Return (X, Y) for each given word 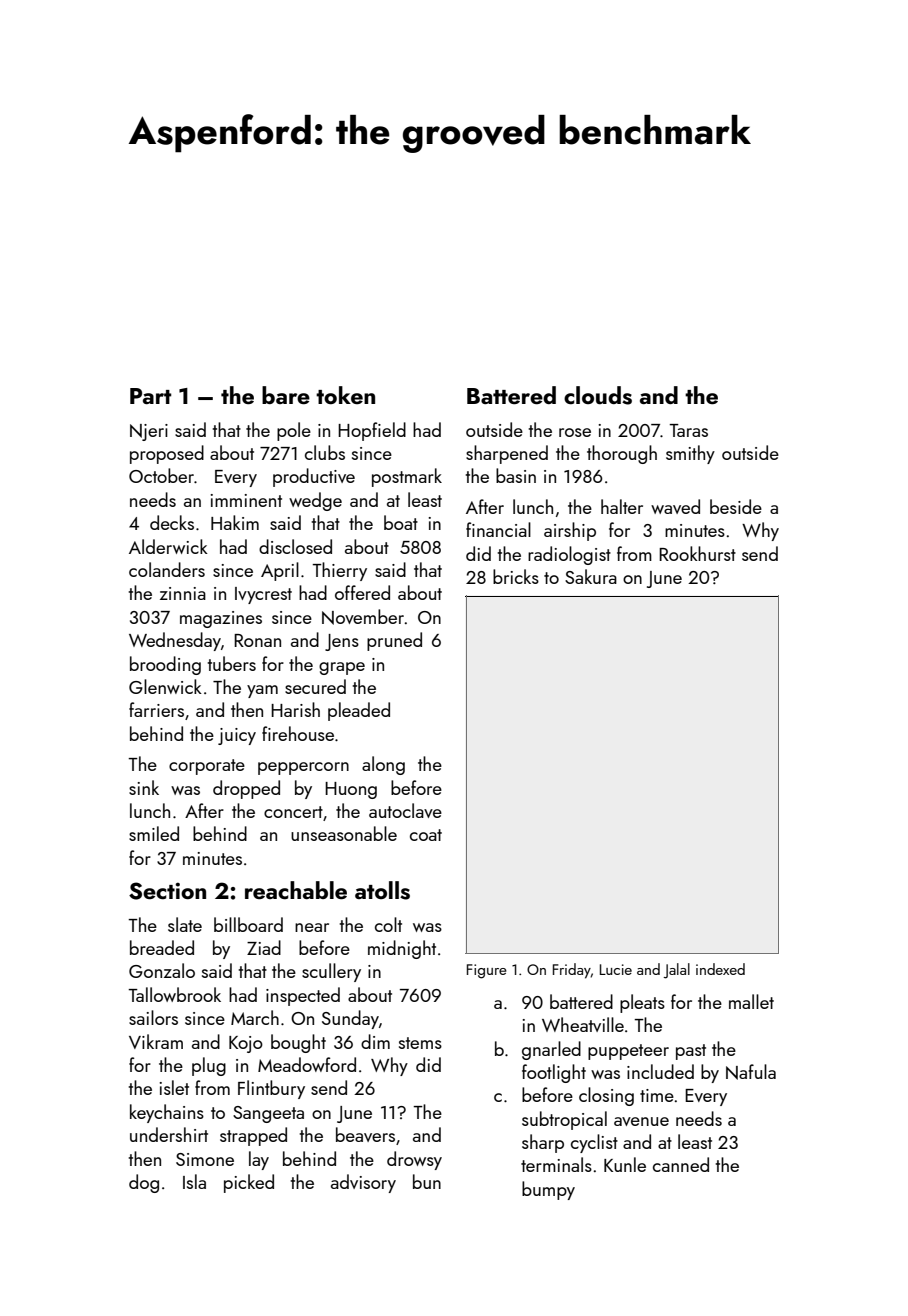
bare (286, 395)
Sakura (591, 576)
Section (167, 891)
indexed (720, 969)
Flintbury (271, 1089)
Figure (487, 971)
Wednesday (175, 641)
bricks (516, 576)
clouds (598, 395)
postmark (407, 477)
